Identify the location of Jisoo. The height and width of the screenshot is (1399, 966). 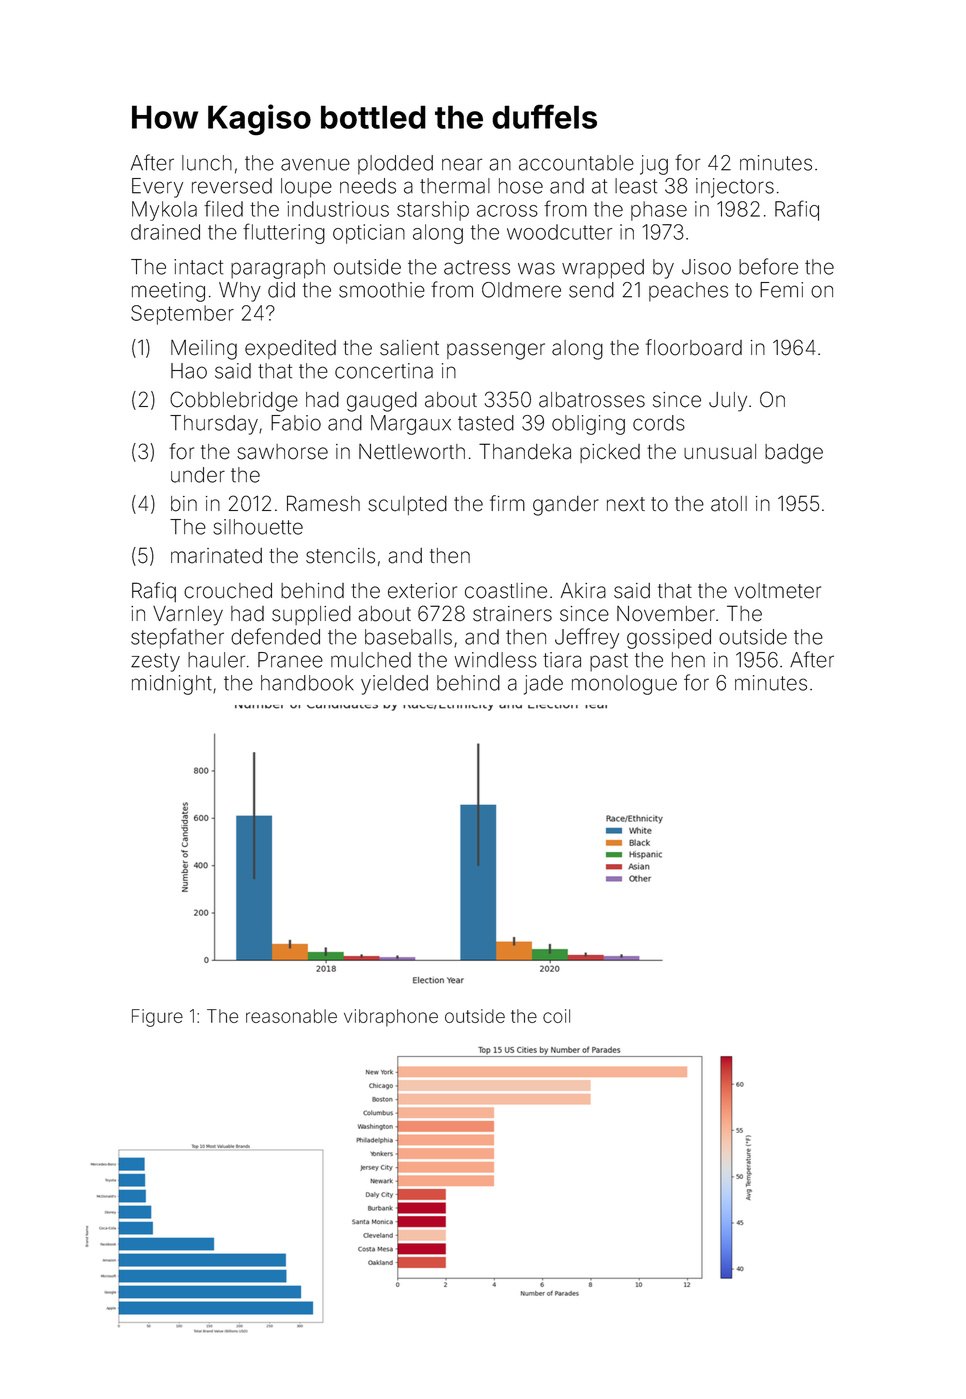
(706, 267).
